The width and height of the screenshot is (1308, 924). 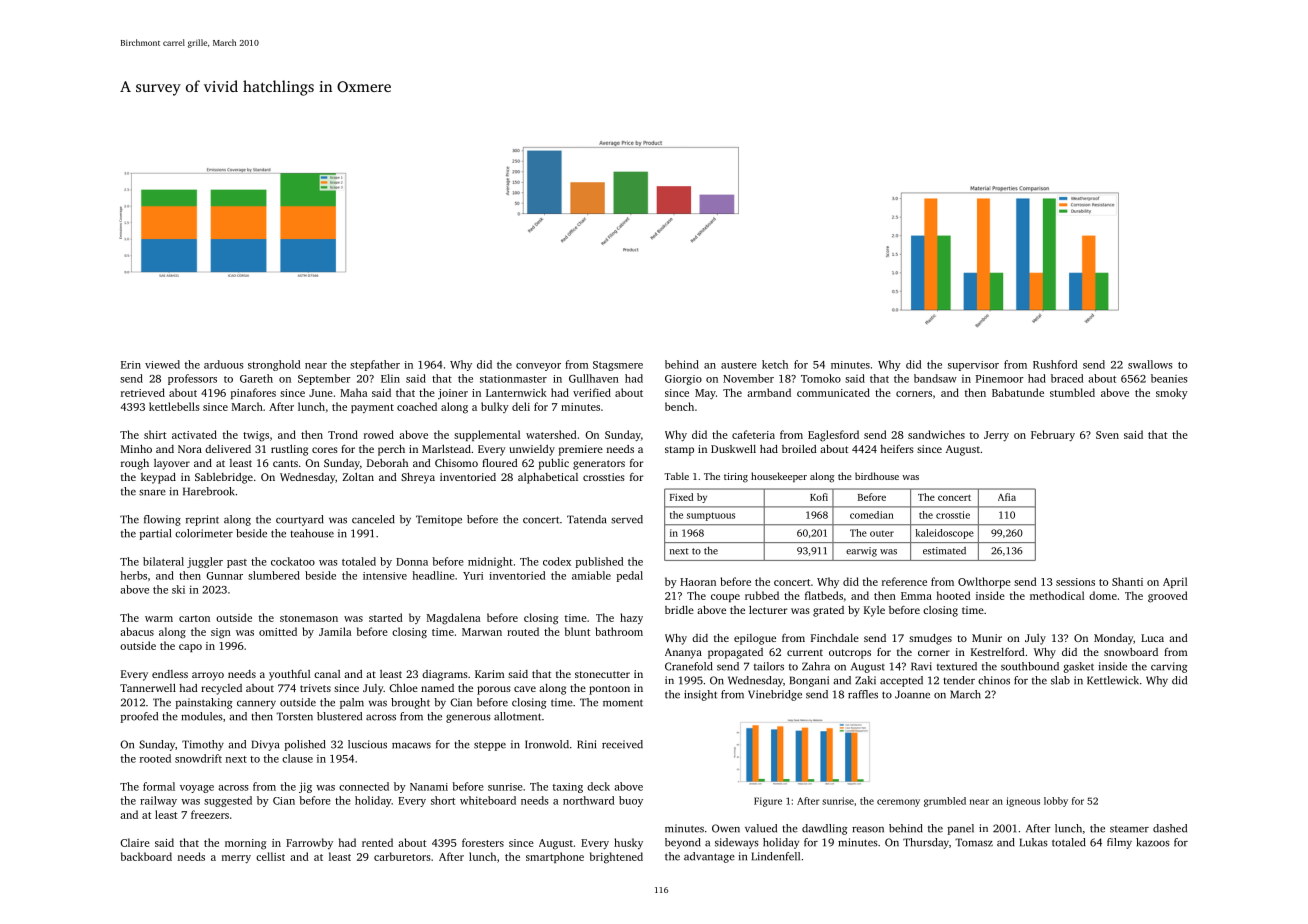 What do you see at coordinates (1131, 652) in the screenshot?
I see `snowboard` at bounding box center [1131, 652].
